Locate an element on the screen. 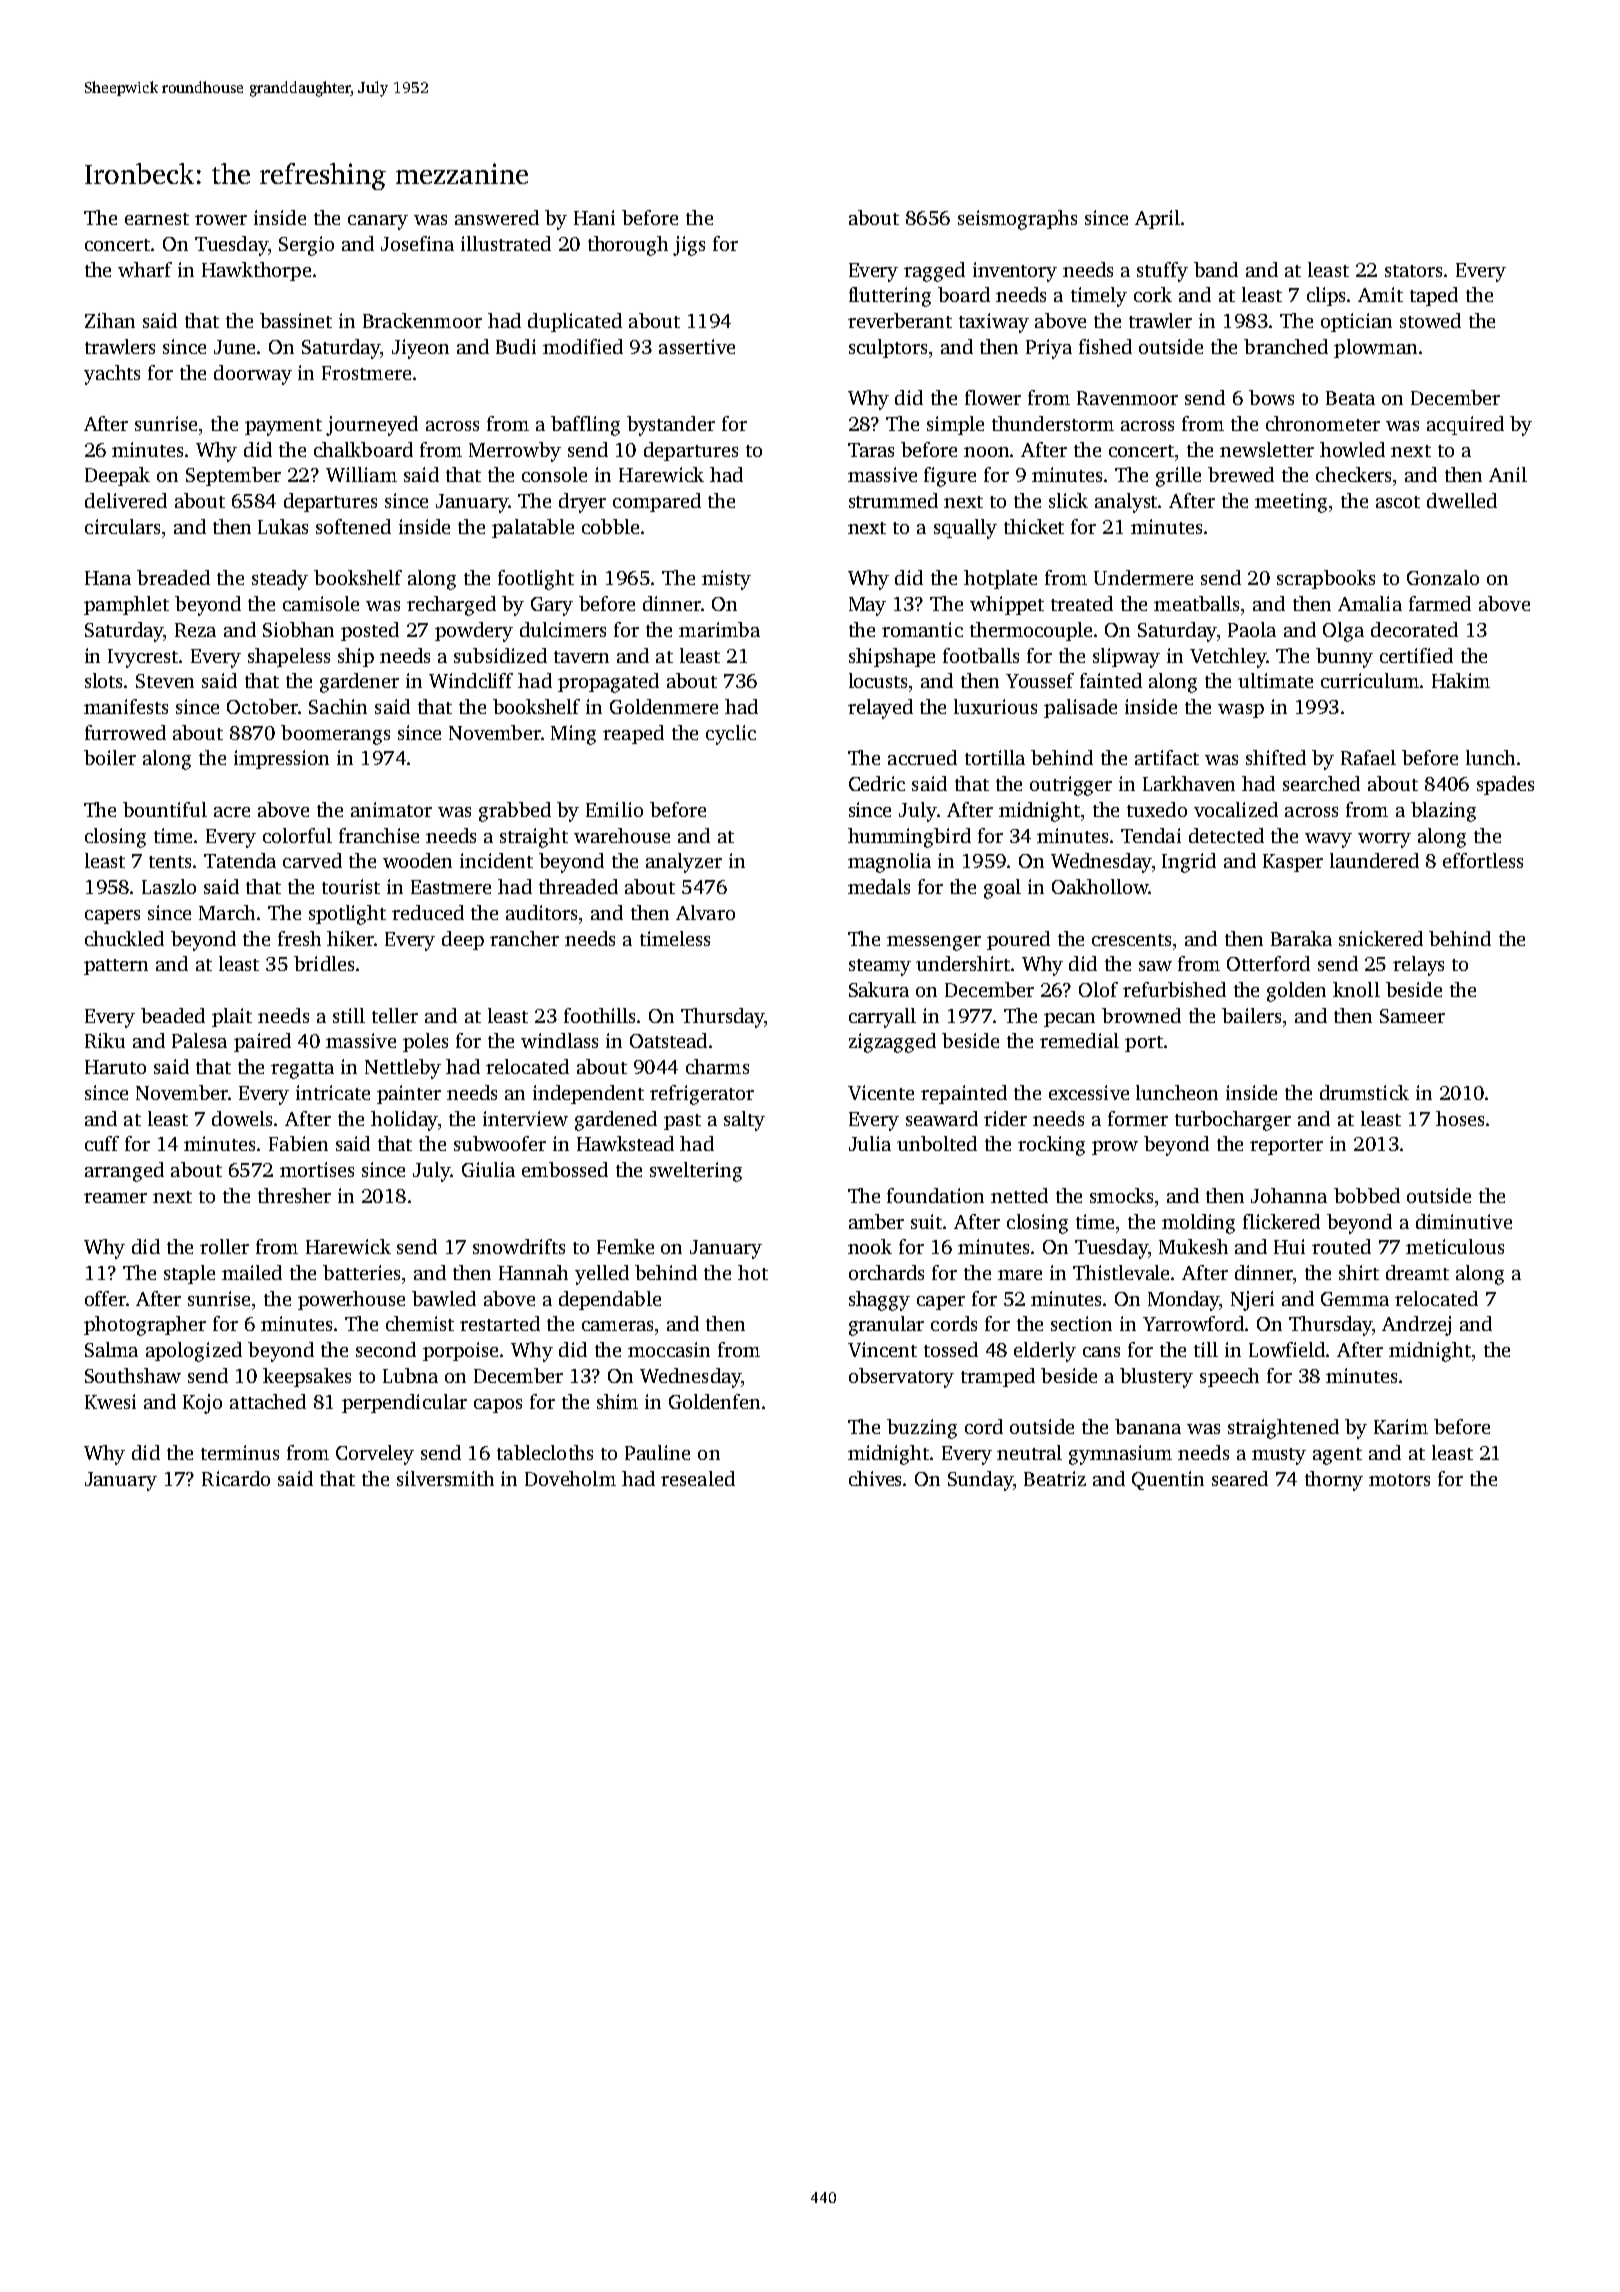  acquired is located at coordinates (1465, 425).
